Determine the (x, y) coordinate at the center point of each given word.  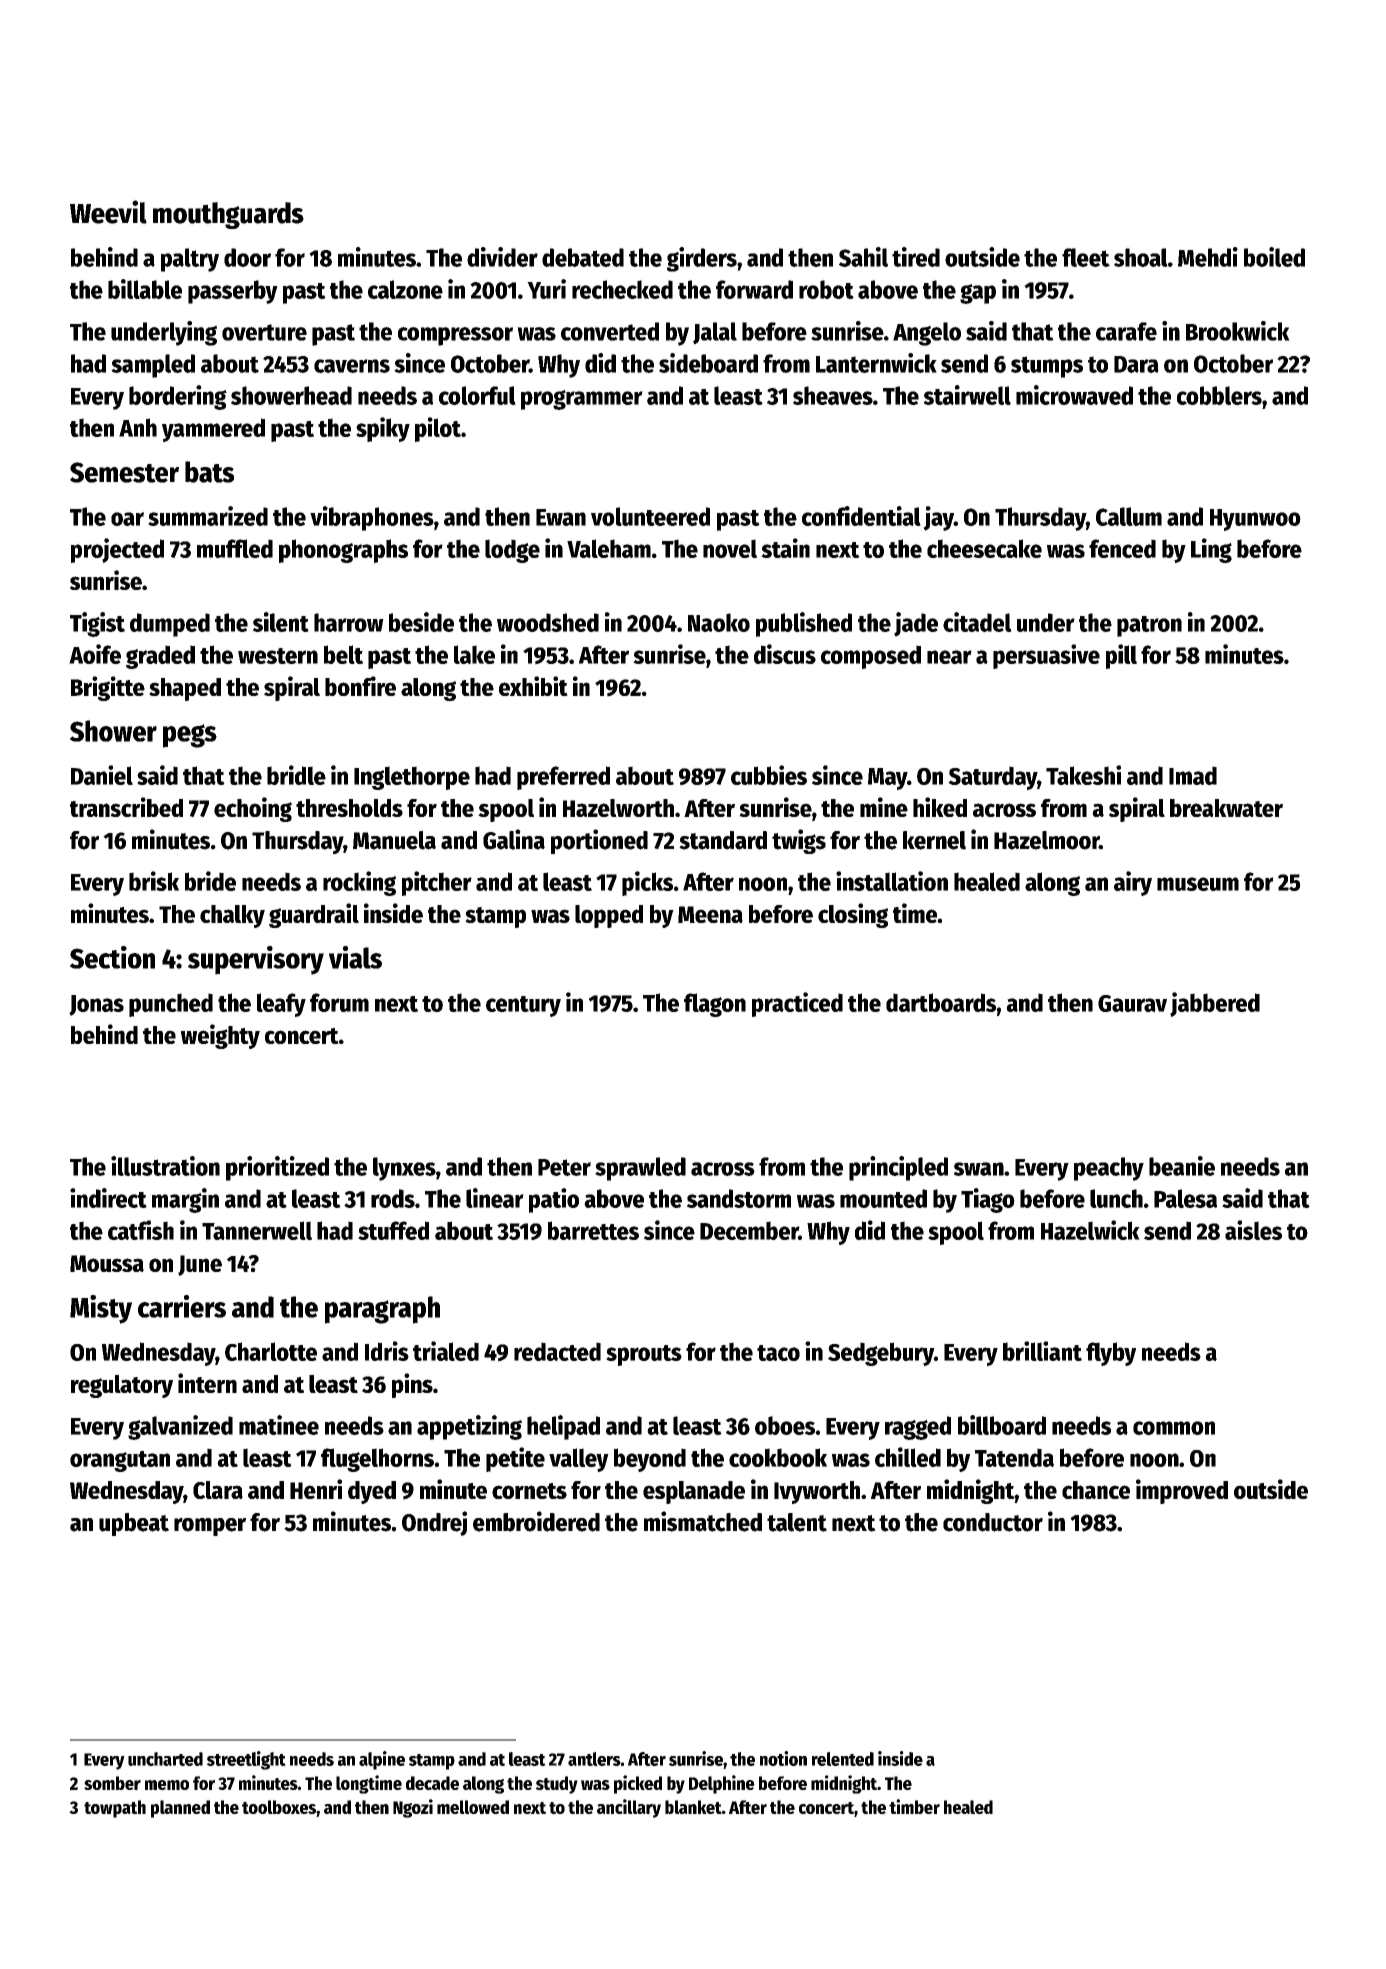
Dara (1136, 364)
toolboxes (279, 1807)
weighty (220, 1036)
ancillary (629, 1808)
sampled (153, 366)
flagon (715, 1005)
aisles (1253, 1230)
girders (702, 259)
